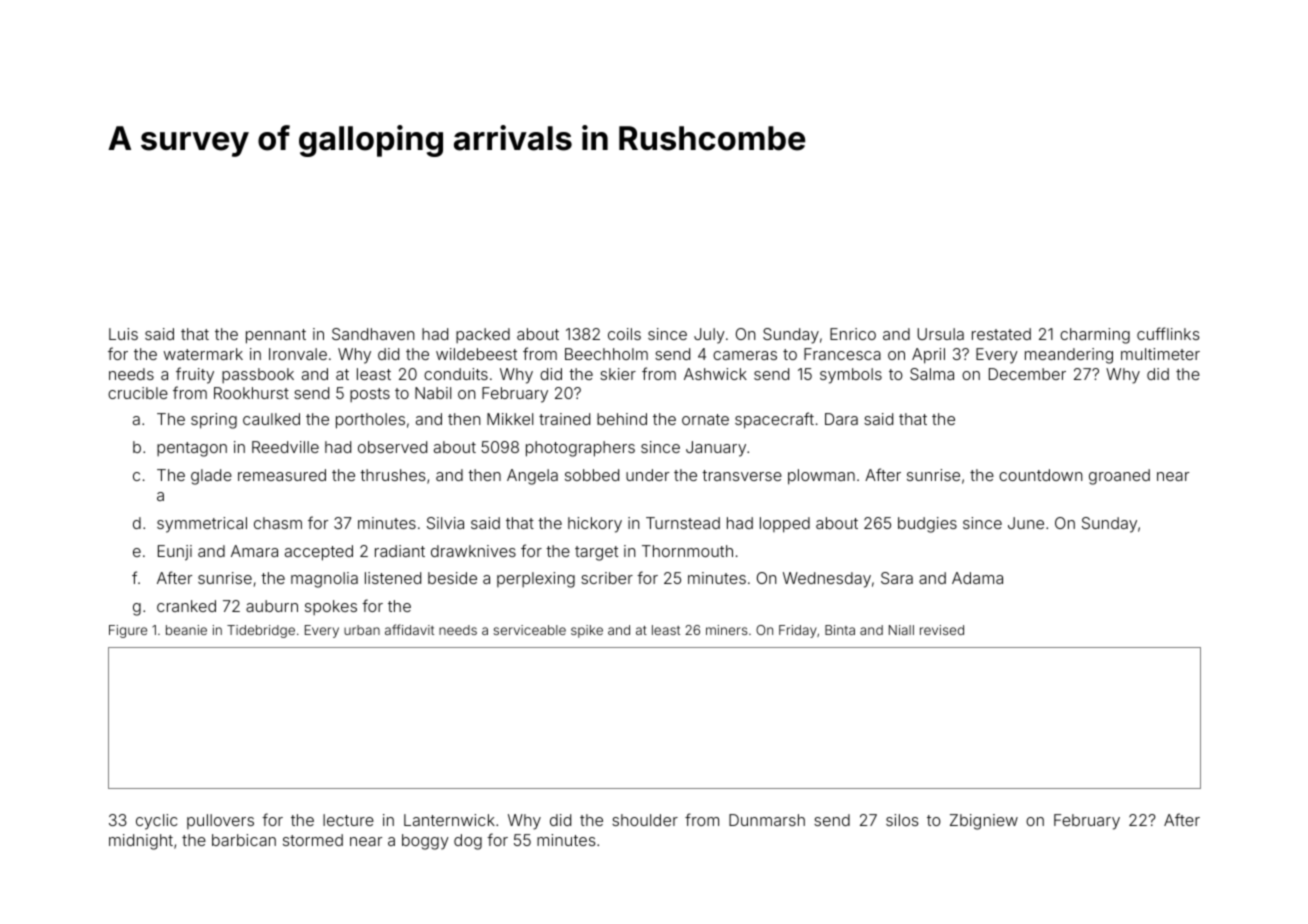 This screenshot has height=924, width=1308. Describe the element at coordinates (587, 631) in the screenshot. I see `spike` at that location.
